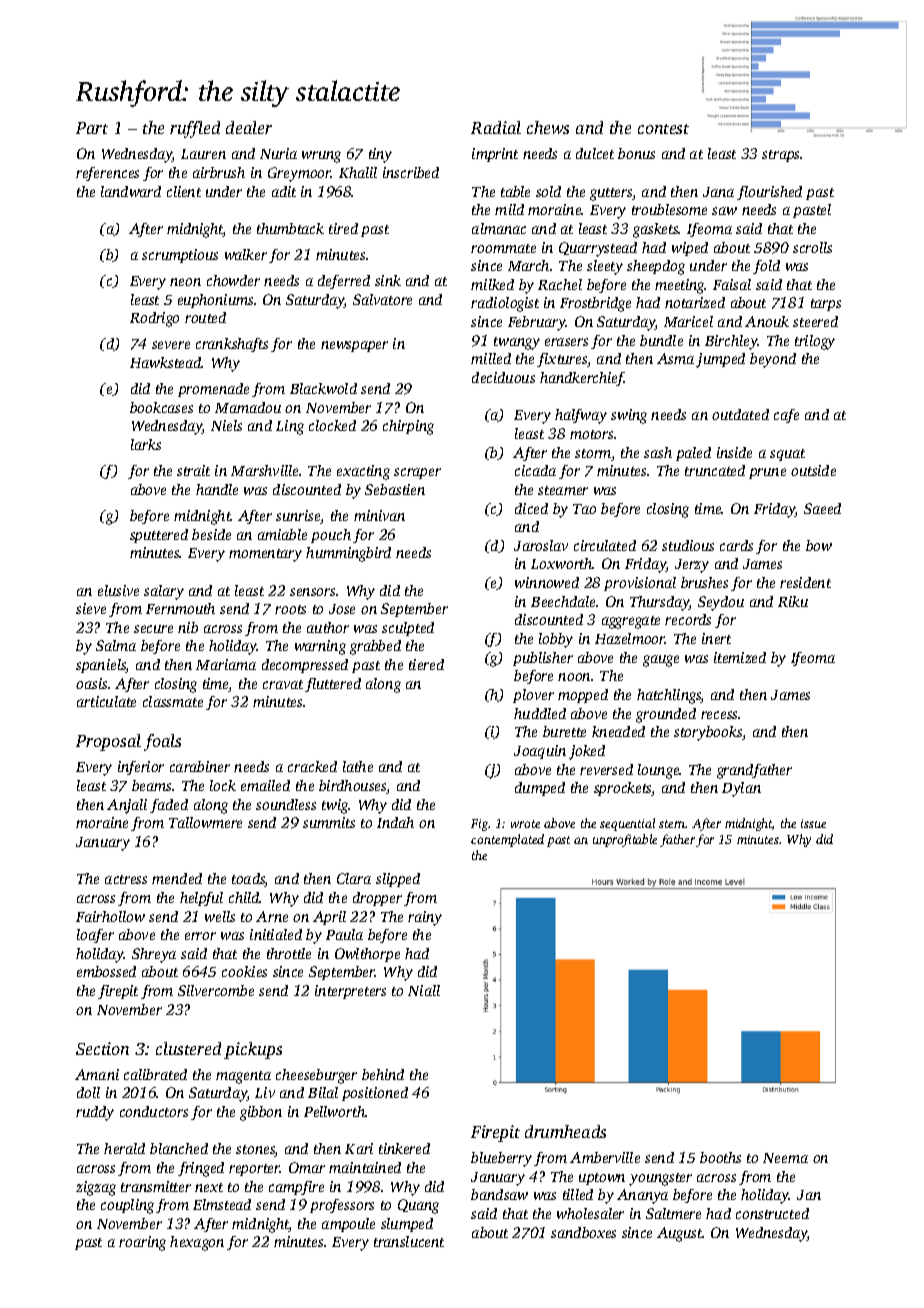 Image resolution: width=924 pixels, height=1308 pixels. Describe the element at coordinates (232, 345) in the screenshot. I see `crankshafts` at that location.
